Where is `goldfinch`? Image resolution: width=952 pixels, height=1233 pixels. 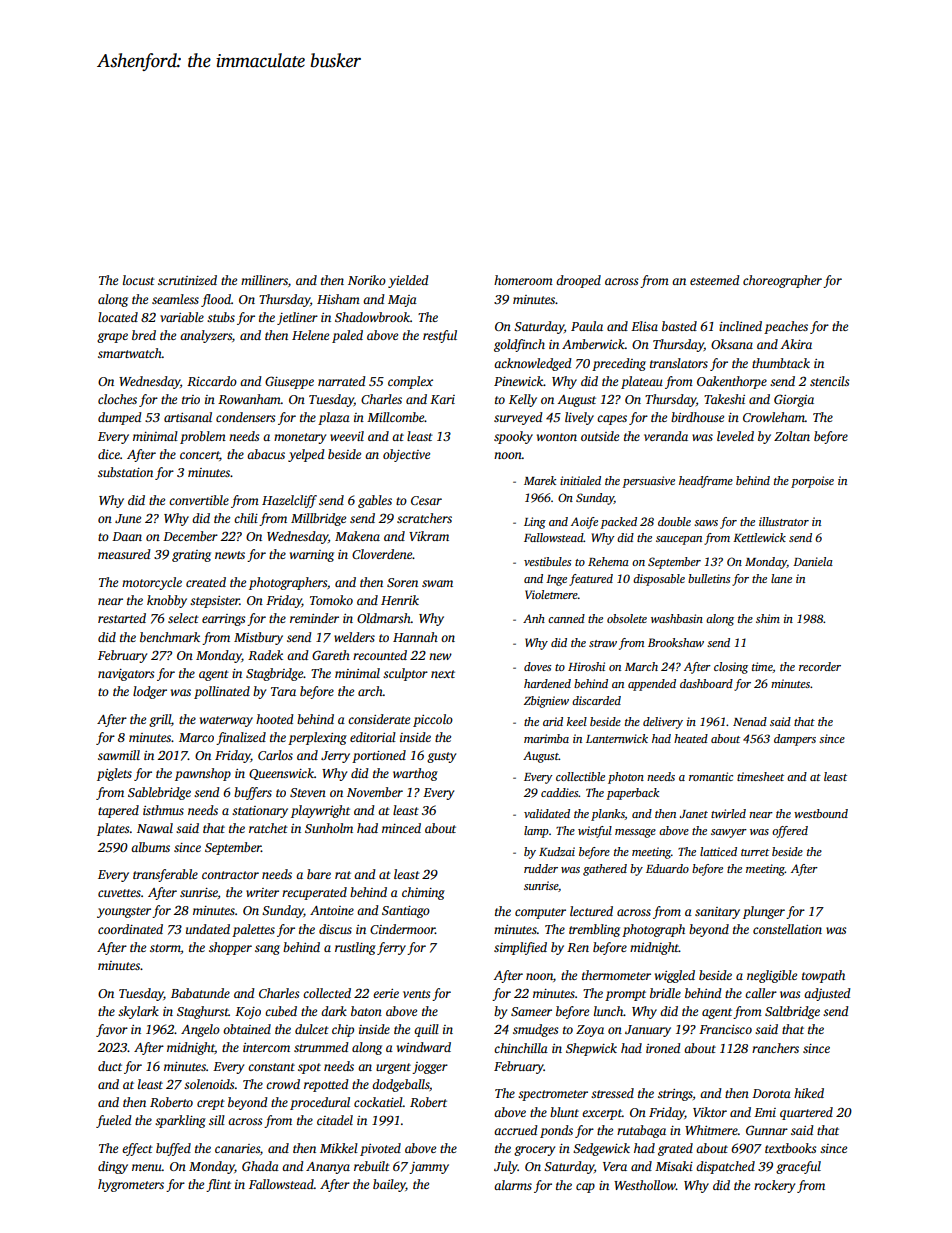
goldfinch is located at coordinates (519, 345).
